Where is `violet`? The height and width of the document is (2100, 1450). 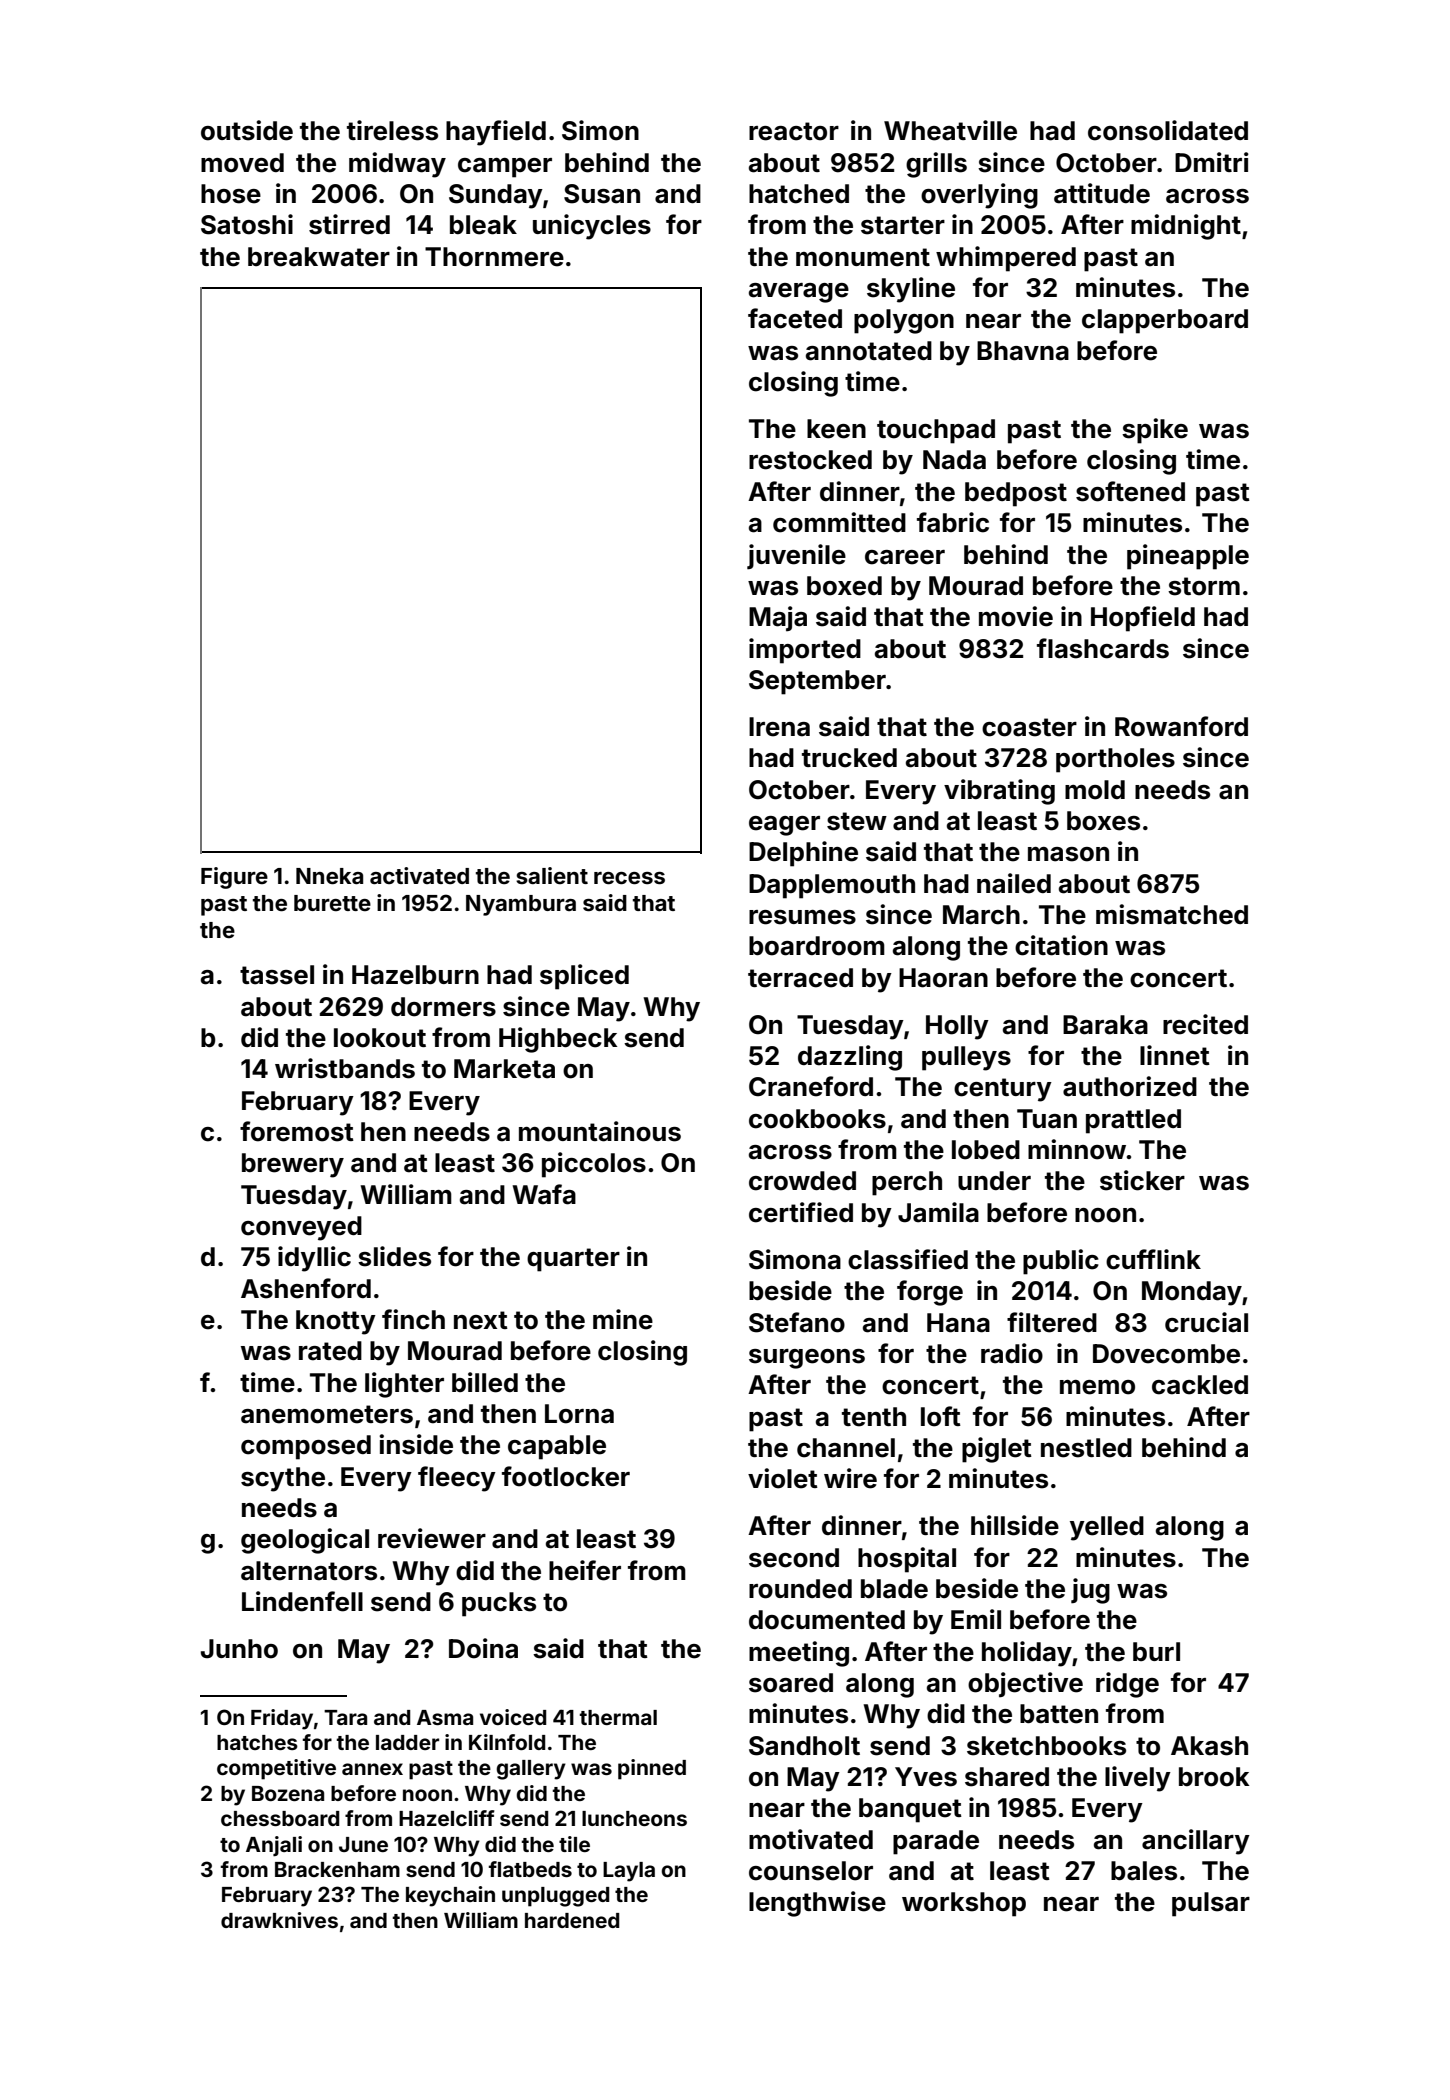 violet is located at coordinates (783, 1478).
